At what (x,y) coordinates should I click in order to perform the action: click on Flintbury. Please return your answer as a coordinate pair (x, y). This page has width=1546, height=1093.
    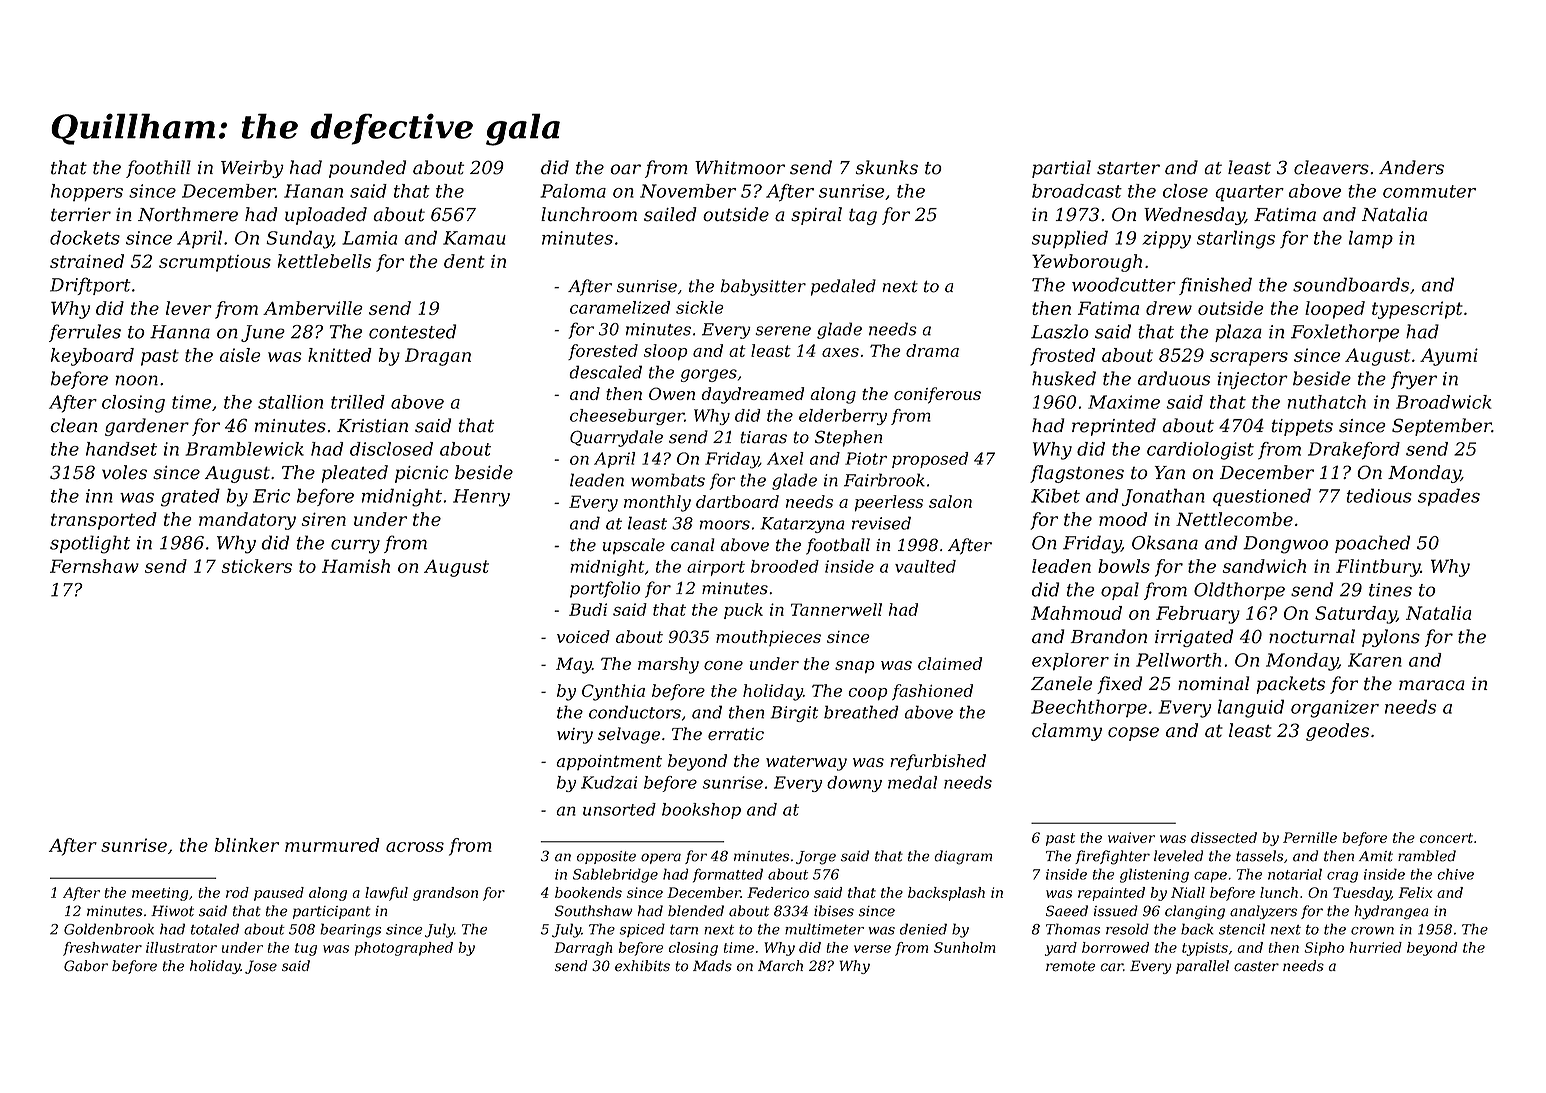
    Looking at the image, I should click on (1378, 568).
